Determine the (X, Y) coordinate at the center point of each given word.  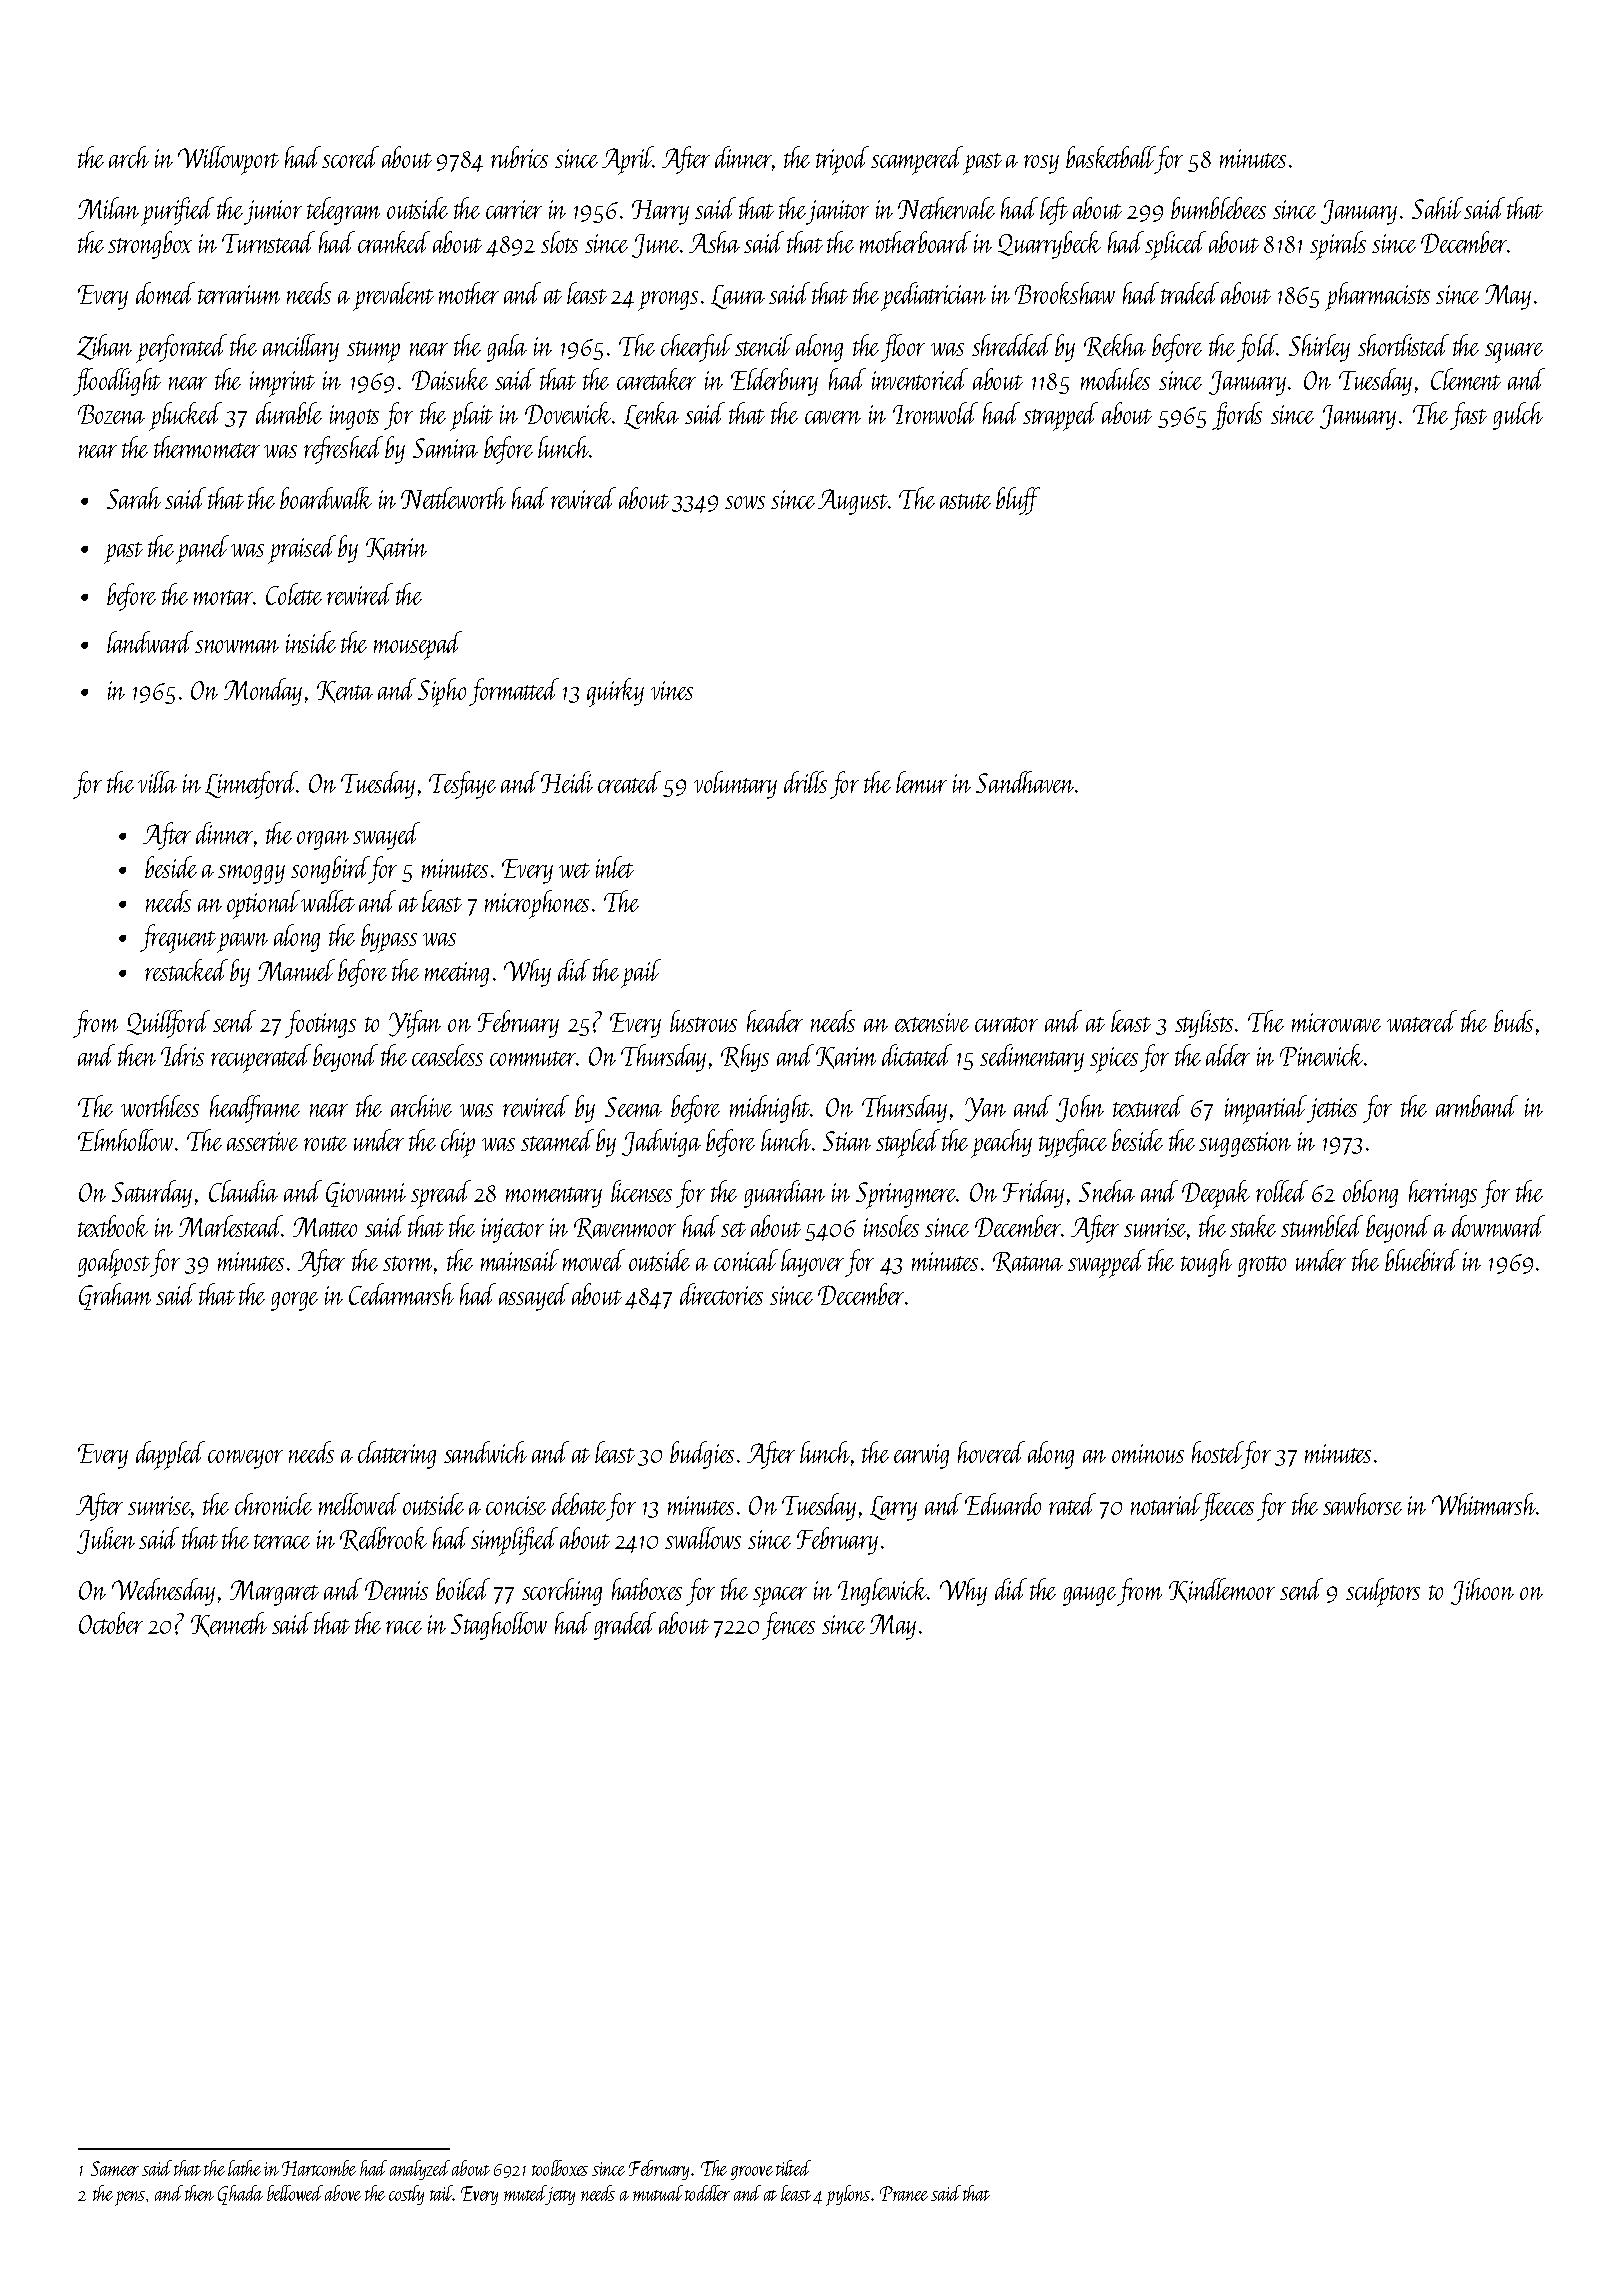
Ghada (240, 2195)
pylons (848, 2195)
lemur (921, 782)
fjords (1237, 416)
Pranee (904, 2193)
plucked (185, 416)
